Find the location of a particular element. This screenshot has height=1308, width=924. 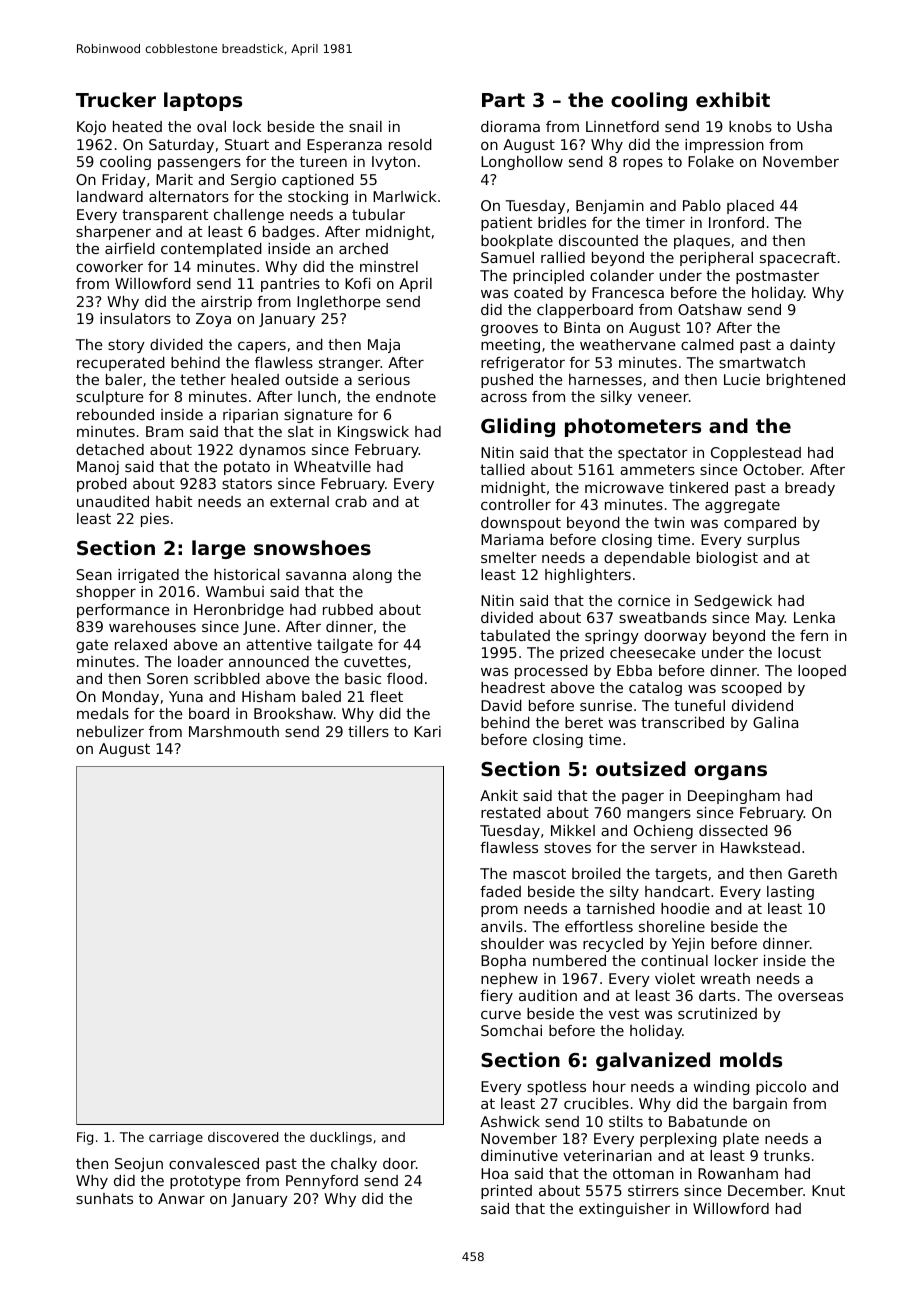

numbered is located at coordinates (569, 960).
